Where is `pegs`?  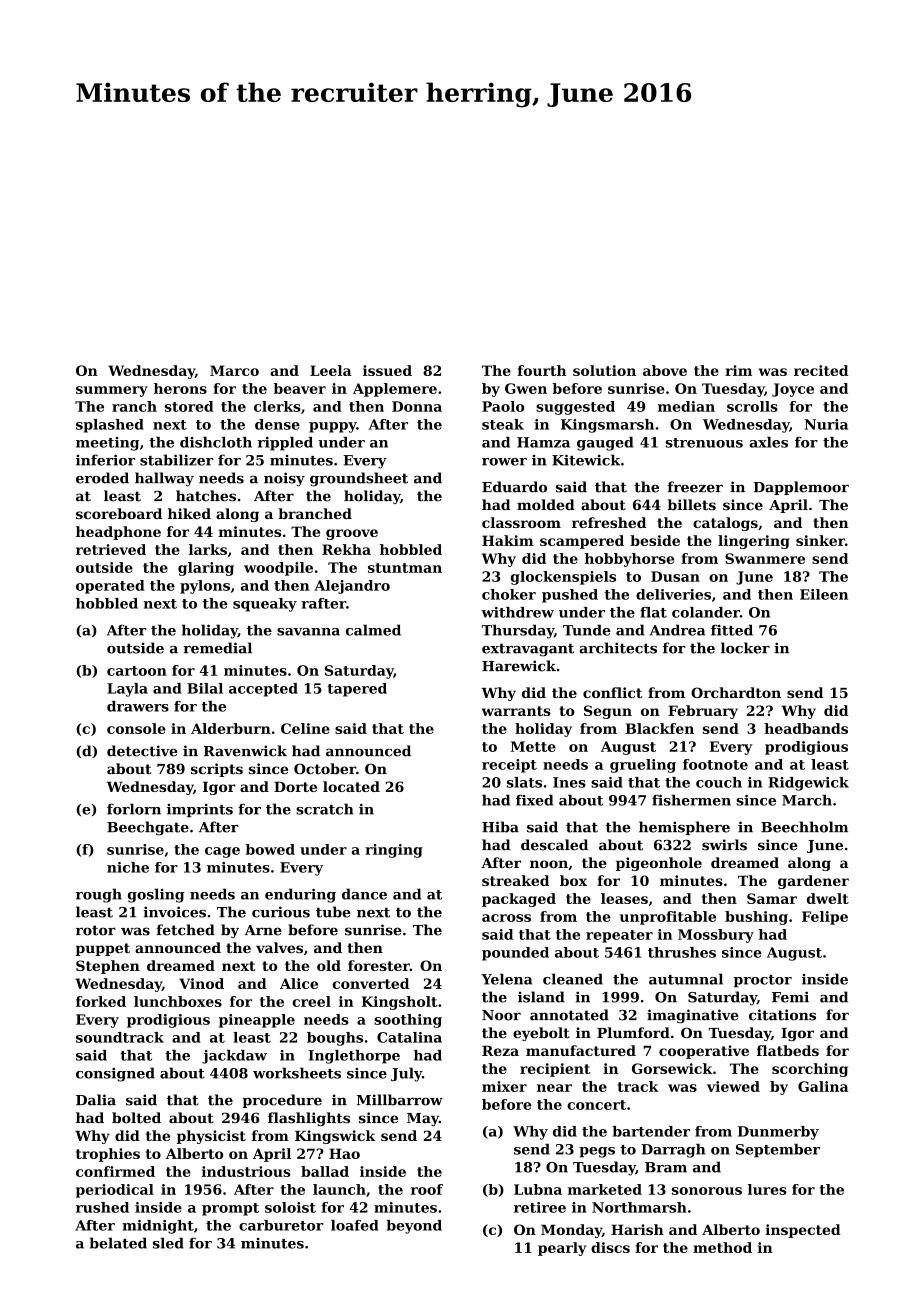 pegs is located at coordinates (597, 1152).
